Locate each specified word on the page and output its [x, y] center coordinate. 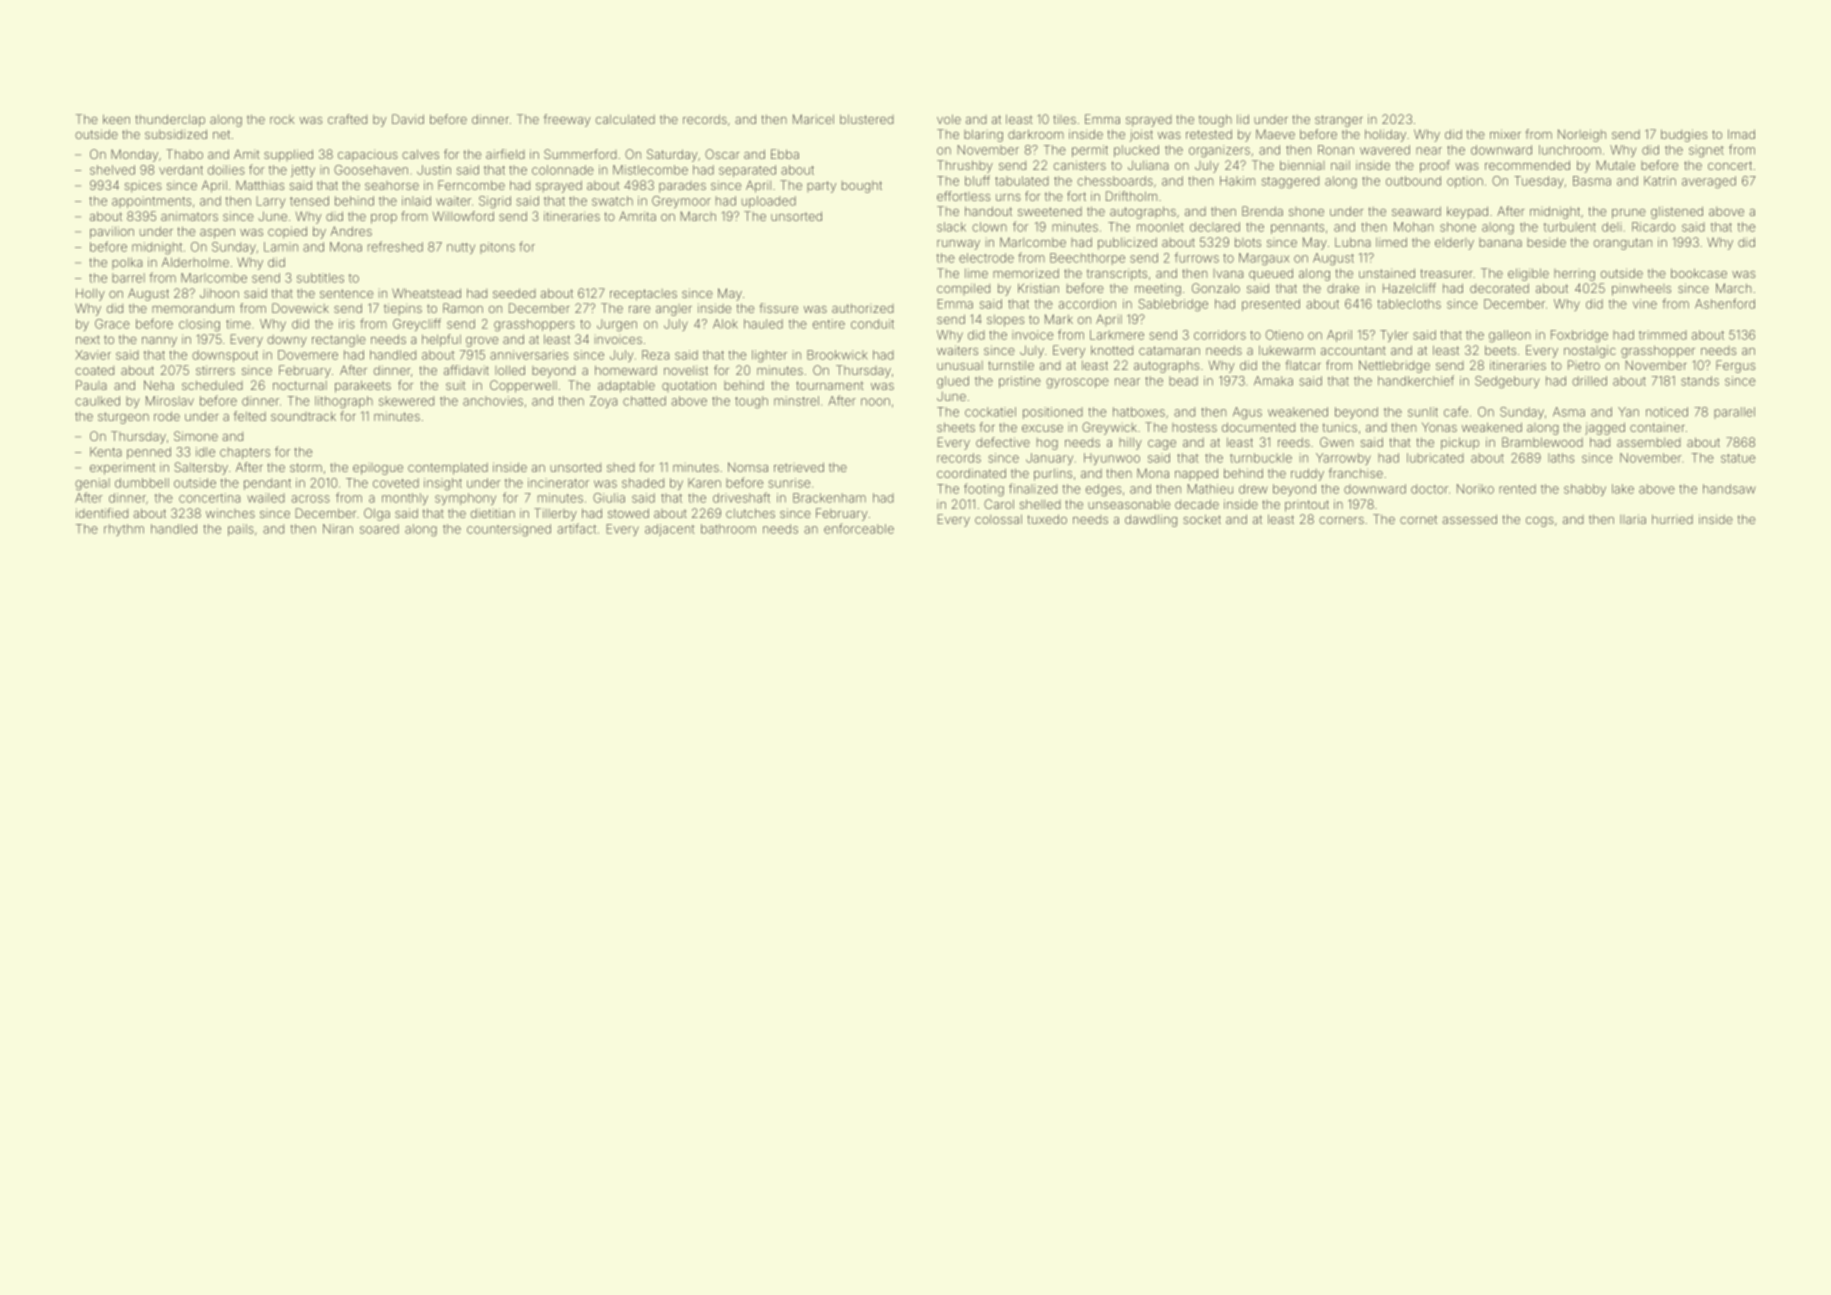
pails [241, 530]
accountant [1353, 350]
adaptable [626, 386]
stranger [1339, 121]
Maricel [813, 119]
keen [116, 119]
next [88, 339]
